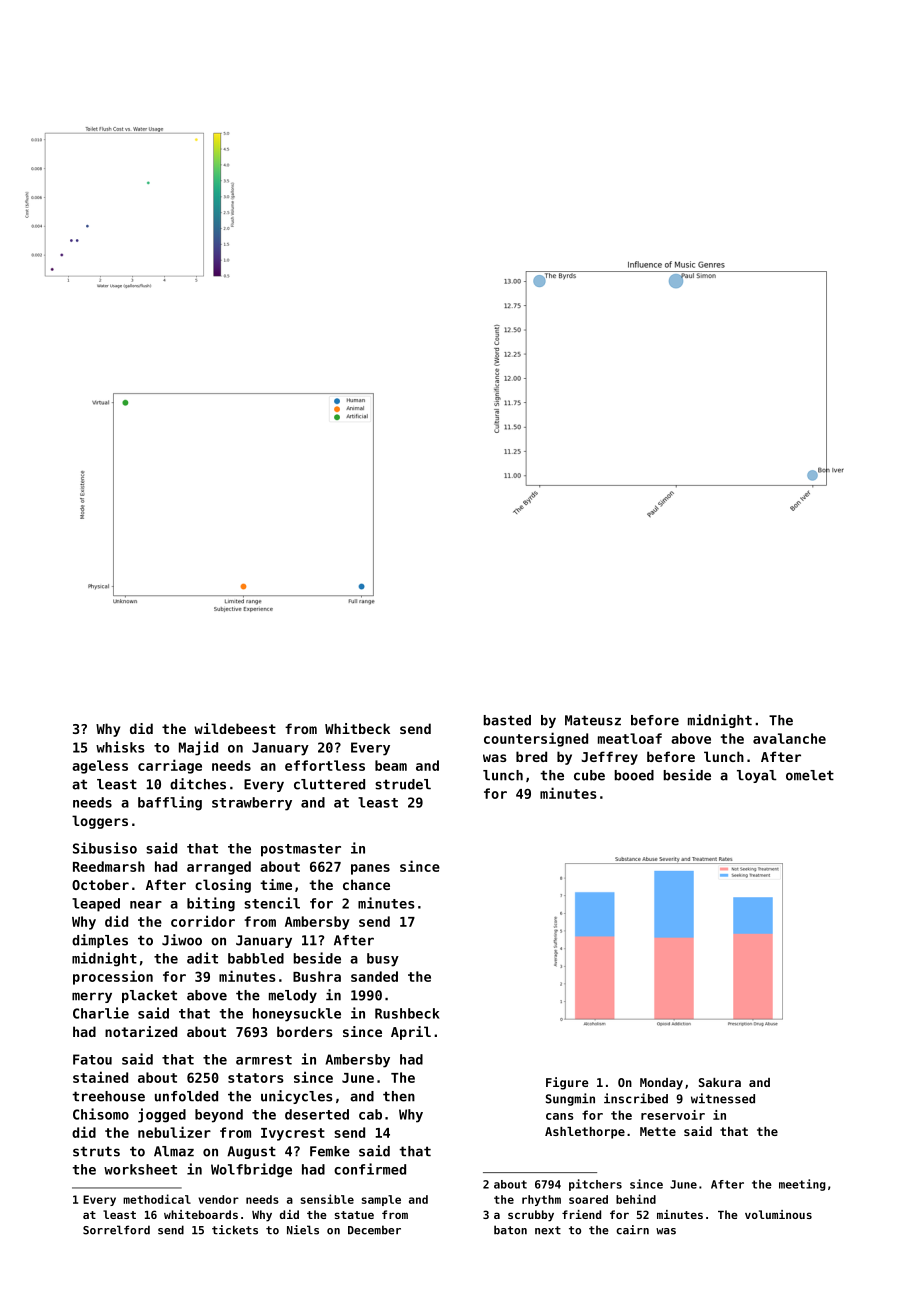  Describe the element at coordinates (399, 1096) in the screenshot. I see `then` at that location.
